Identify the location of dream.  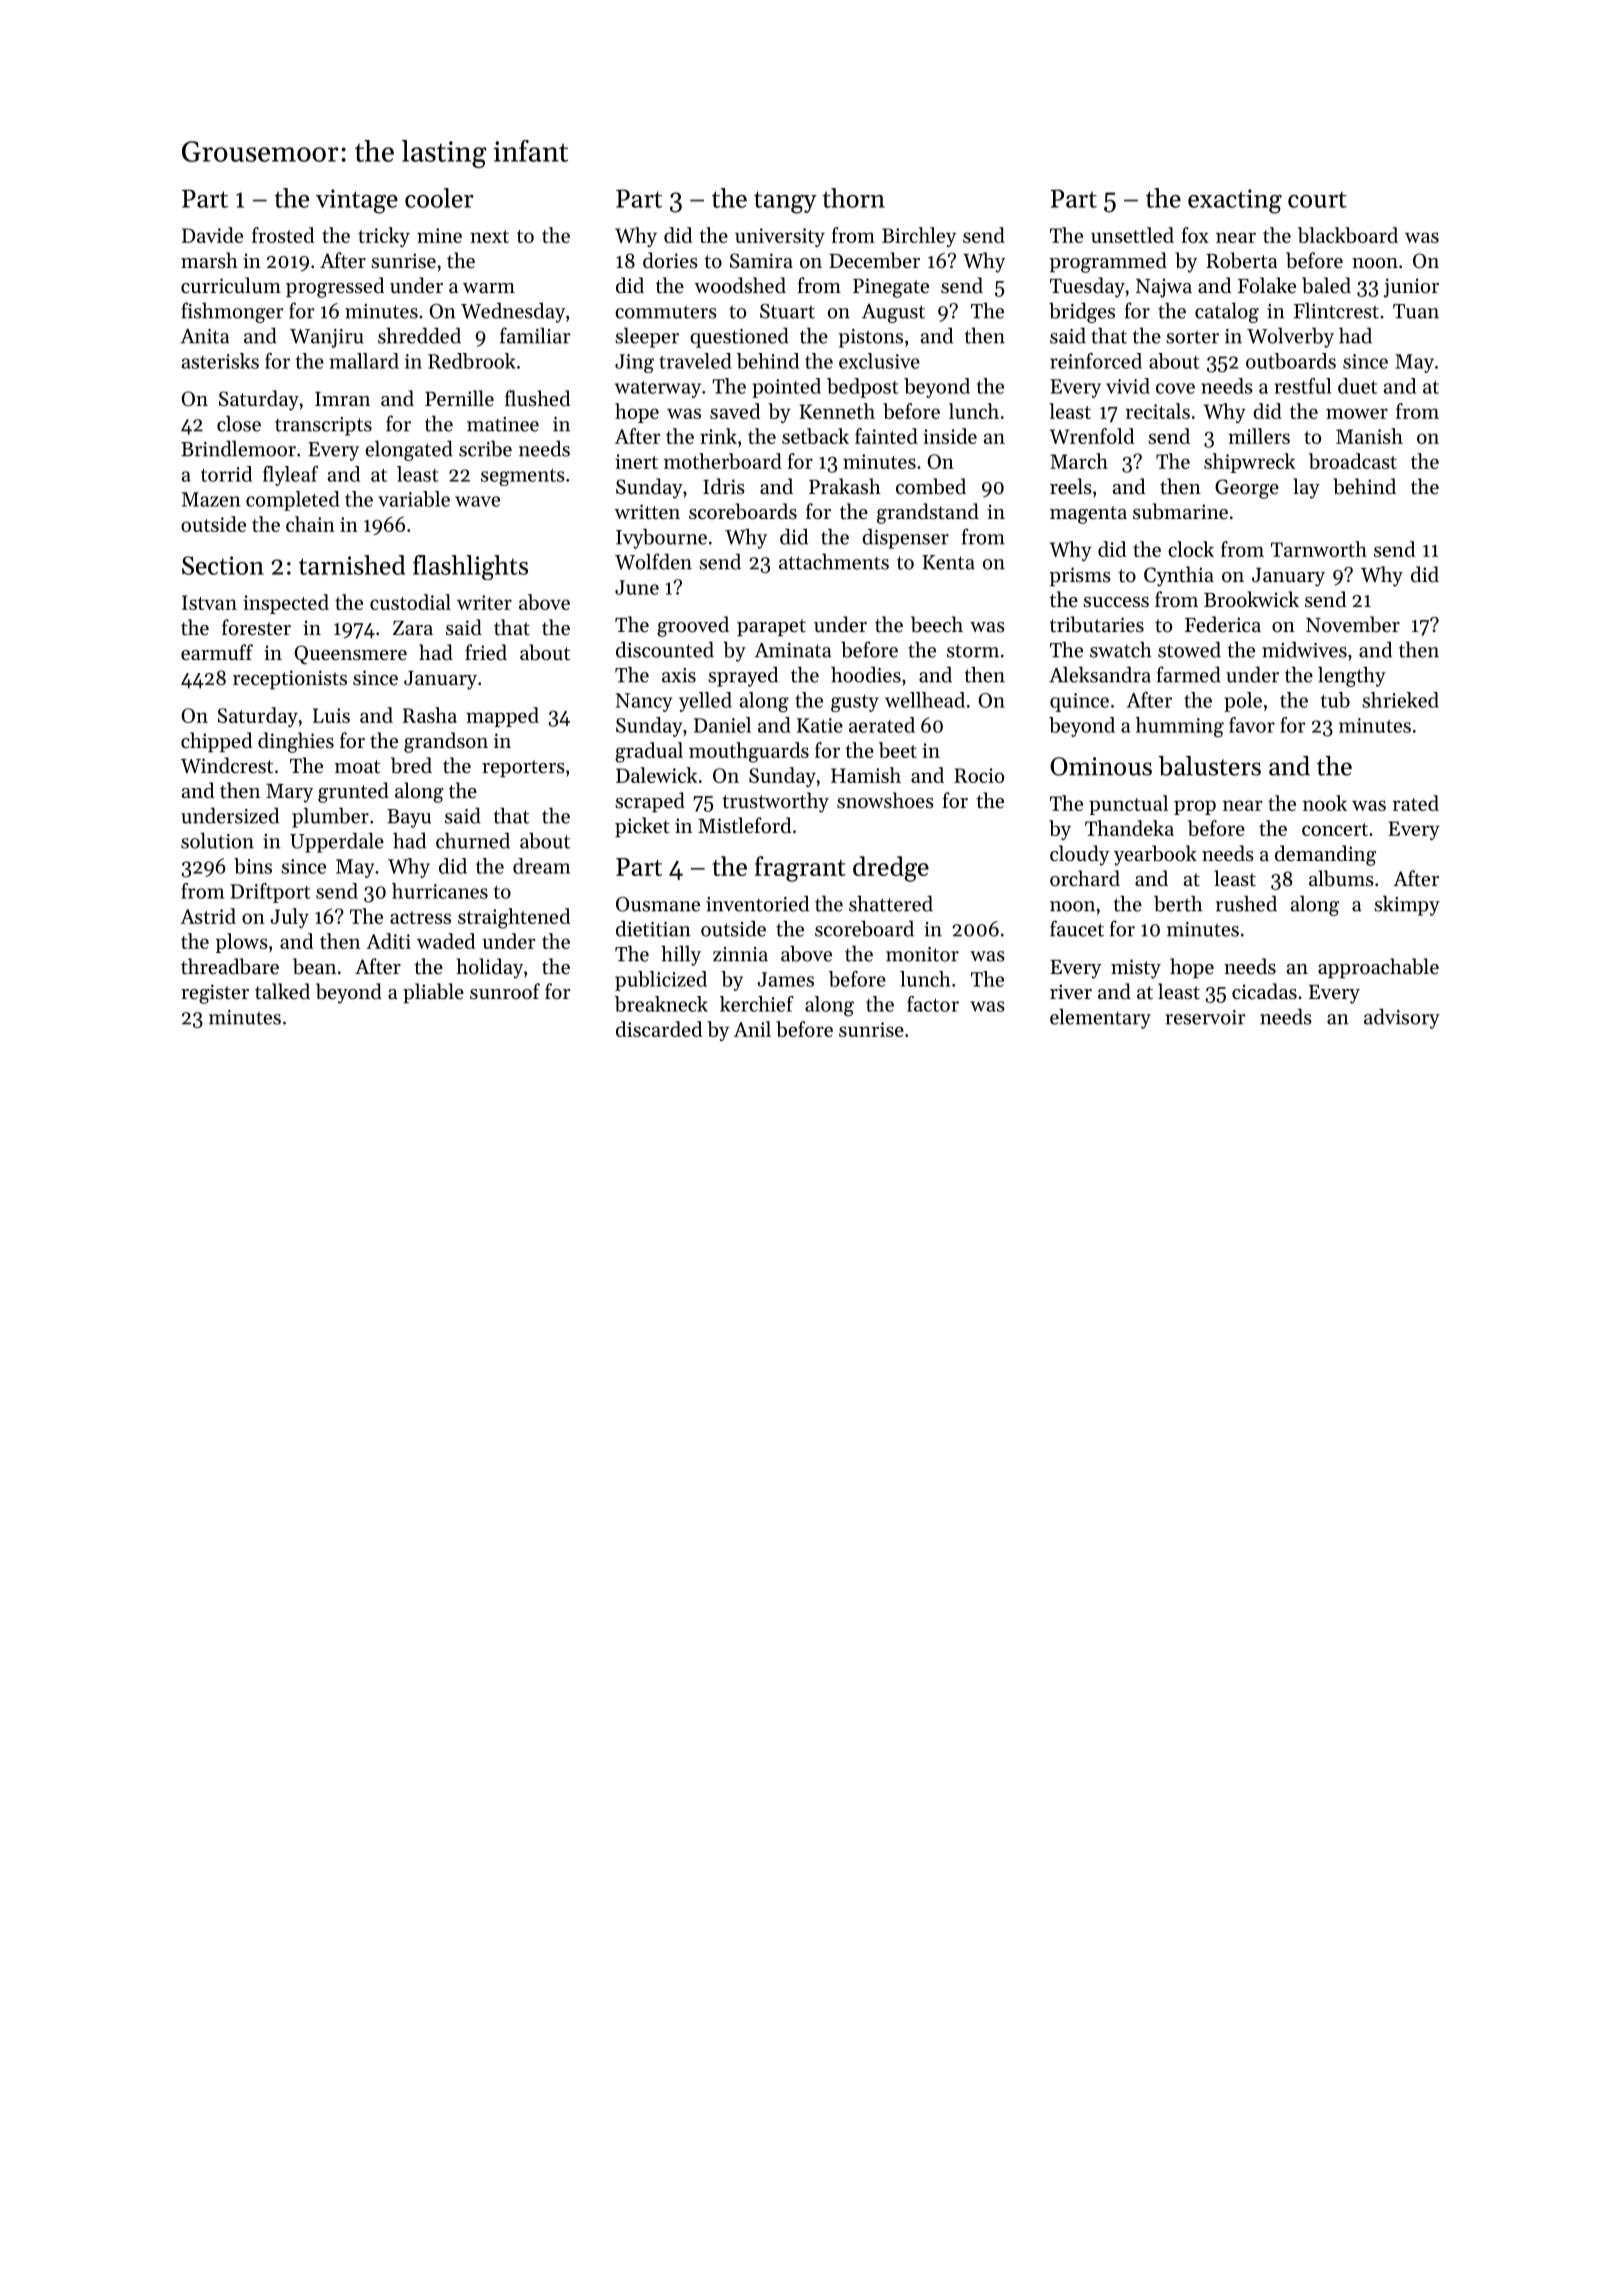
(541, 866).
